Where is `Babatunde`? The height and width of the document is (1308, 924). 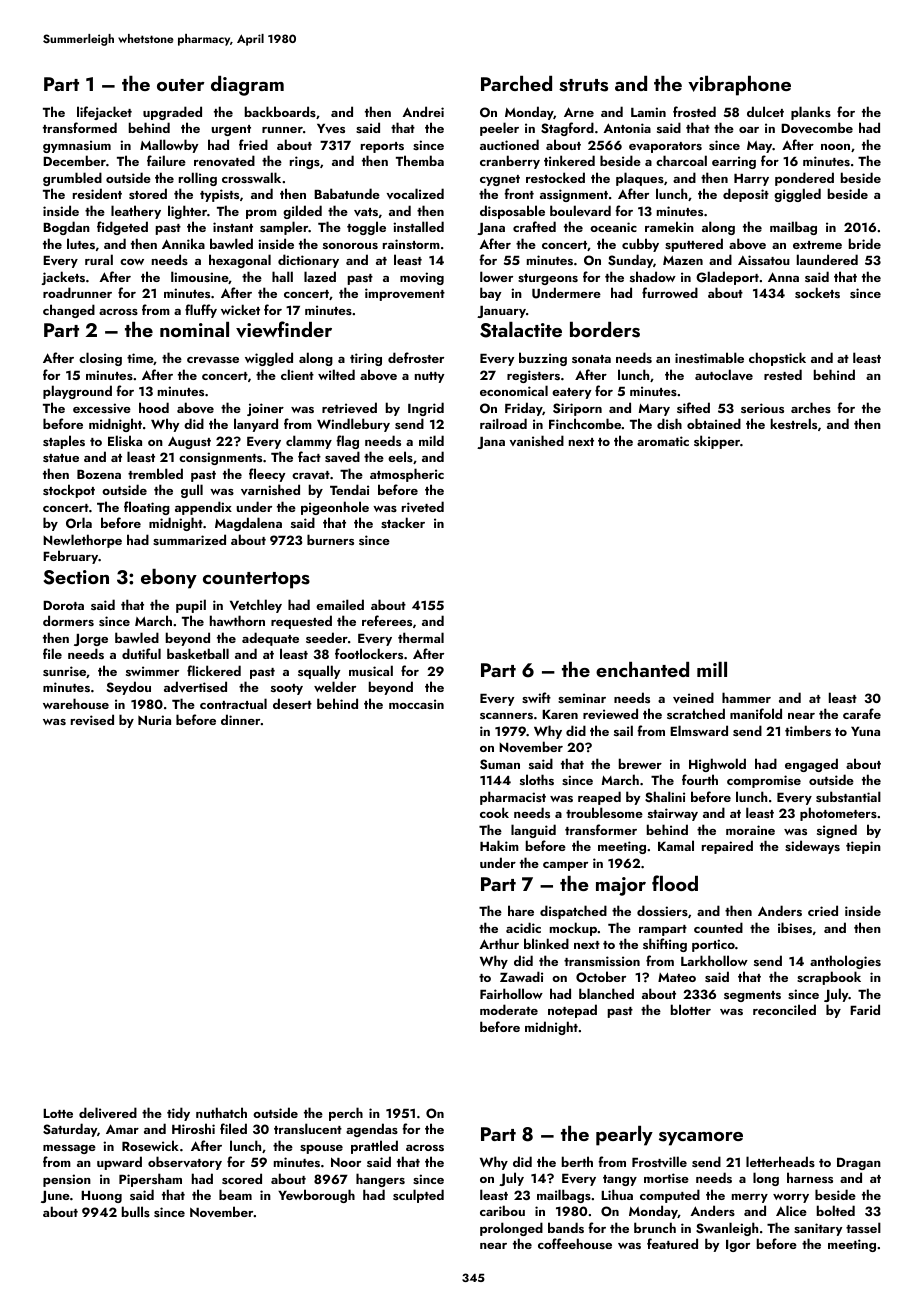
Babatunde is located at coordinates (347, 193).
